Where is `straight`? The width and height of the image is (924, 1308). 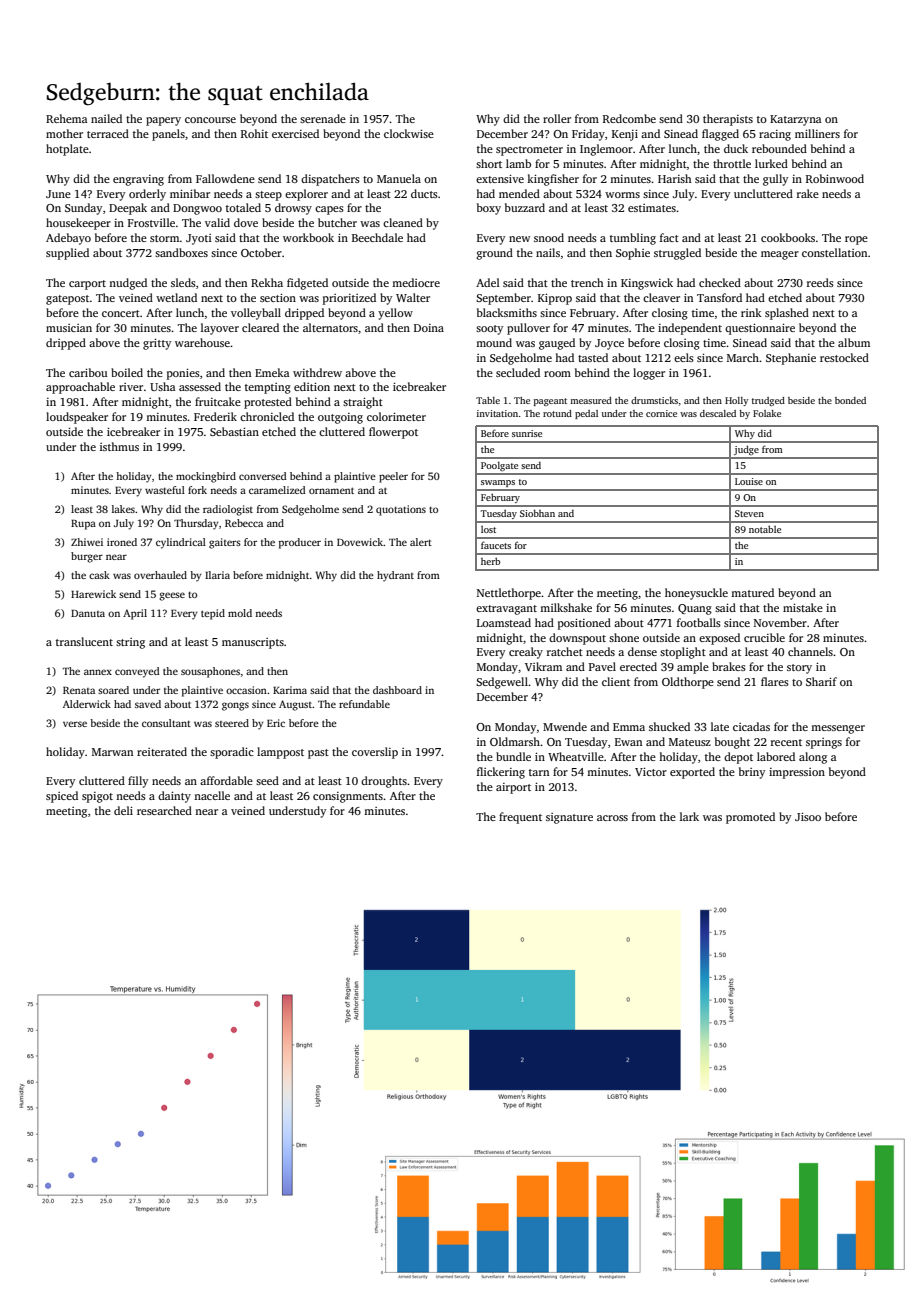 straight is located at coordinates (363, 403).
